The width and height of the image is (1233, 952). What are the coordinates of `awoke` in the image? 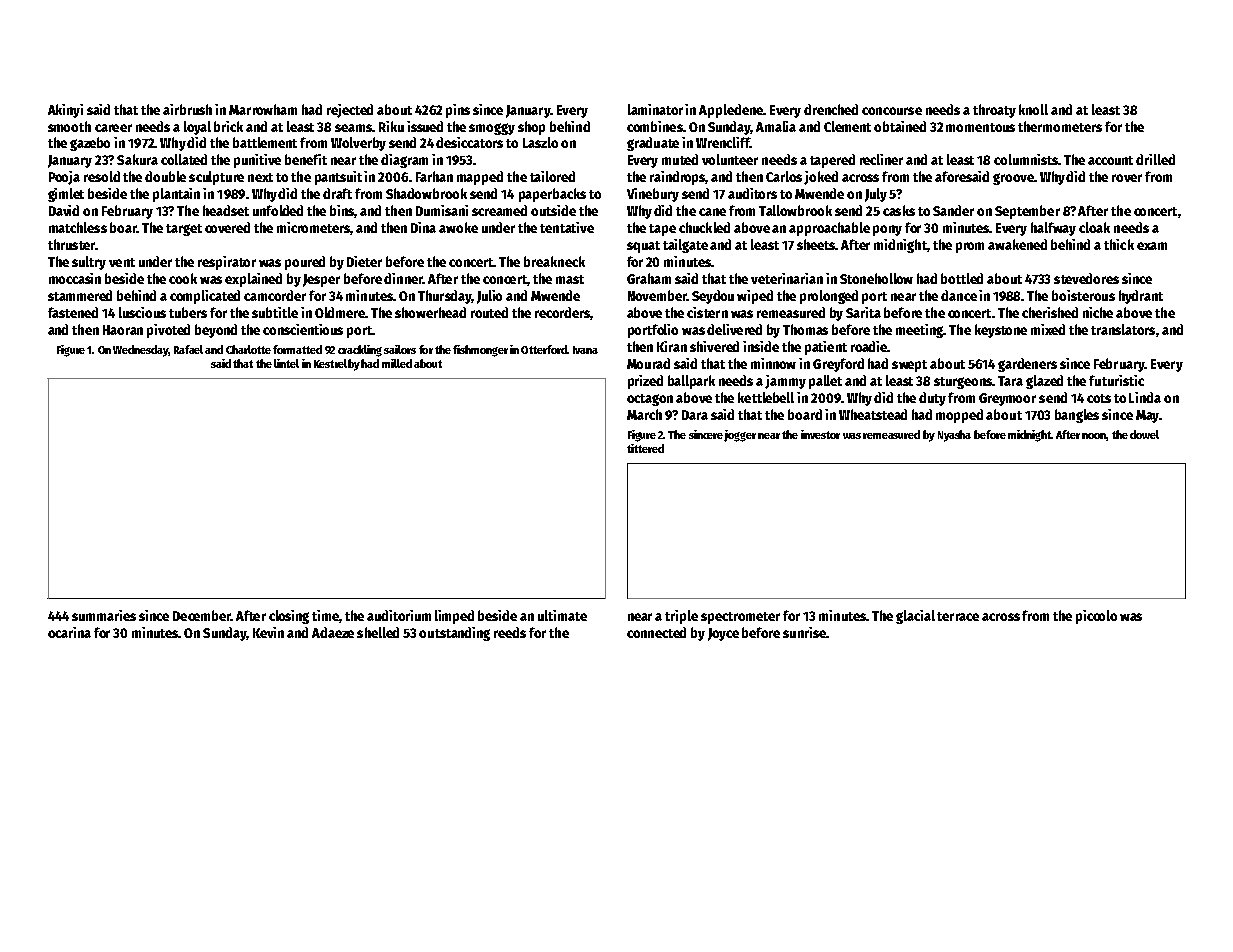 It's located at (458, 227).
